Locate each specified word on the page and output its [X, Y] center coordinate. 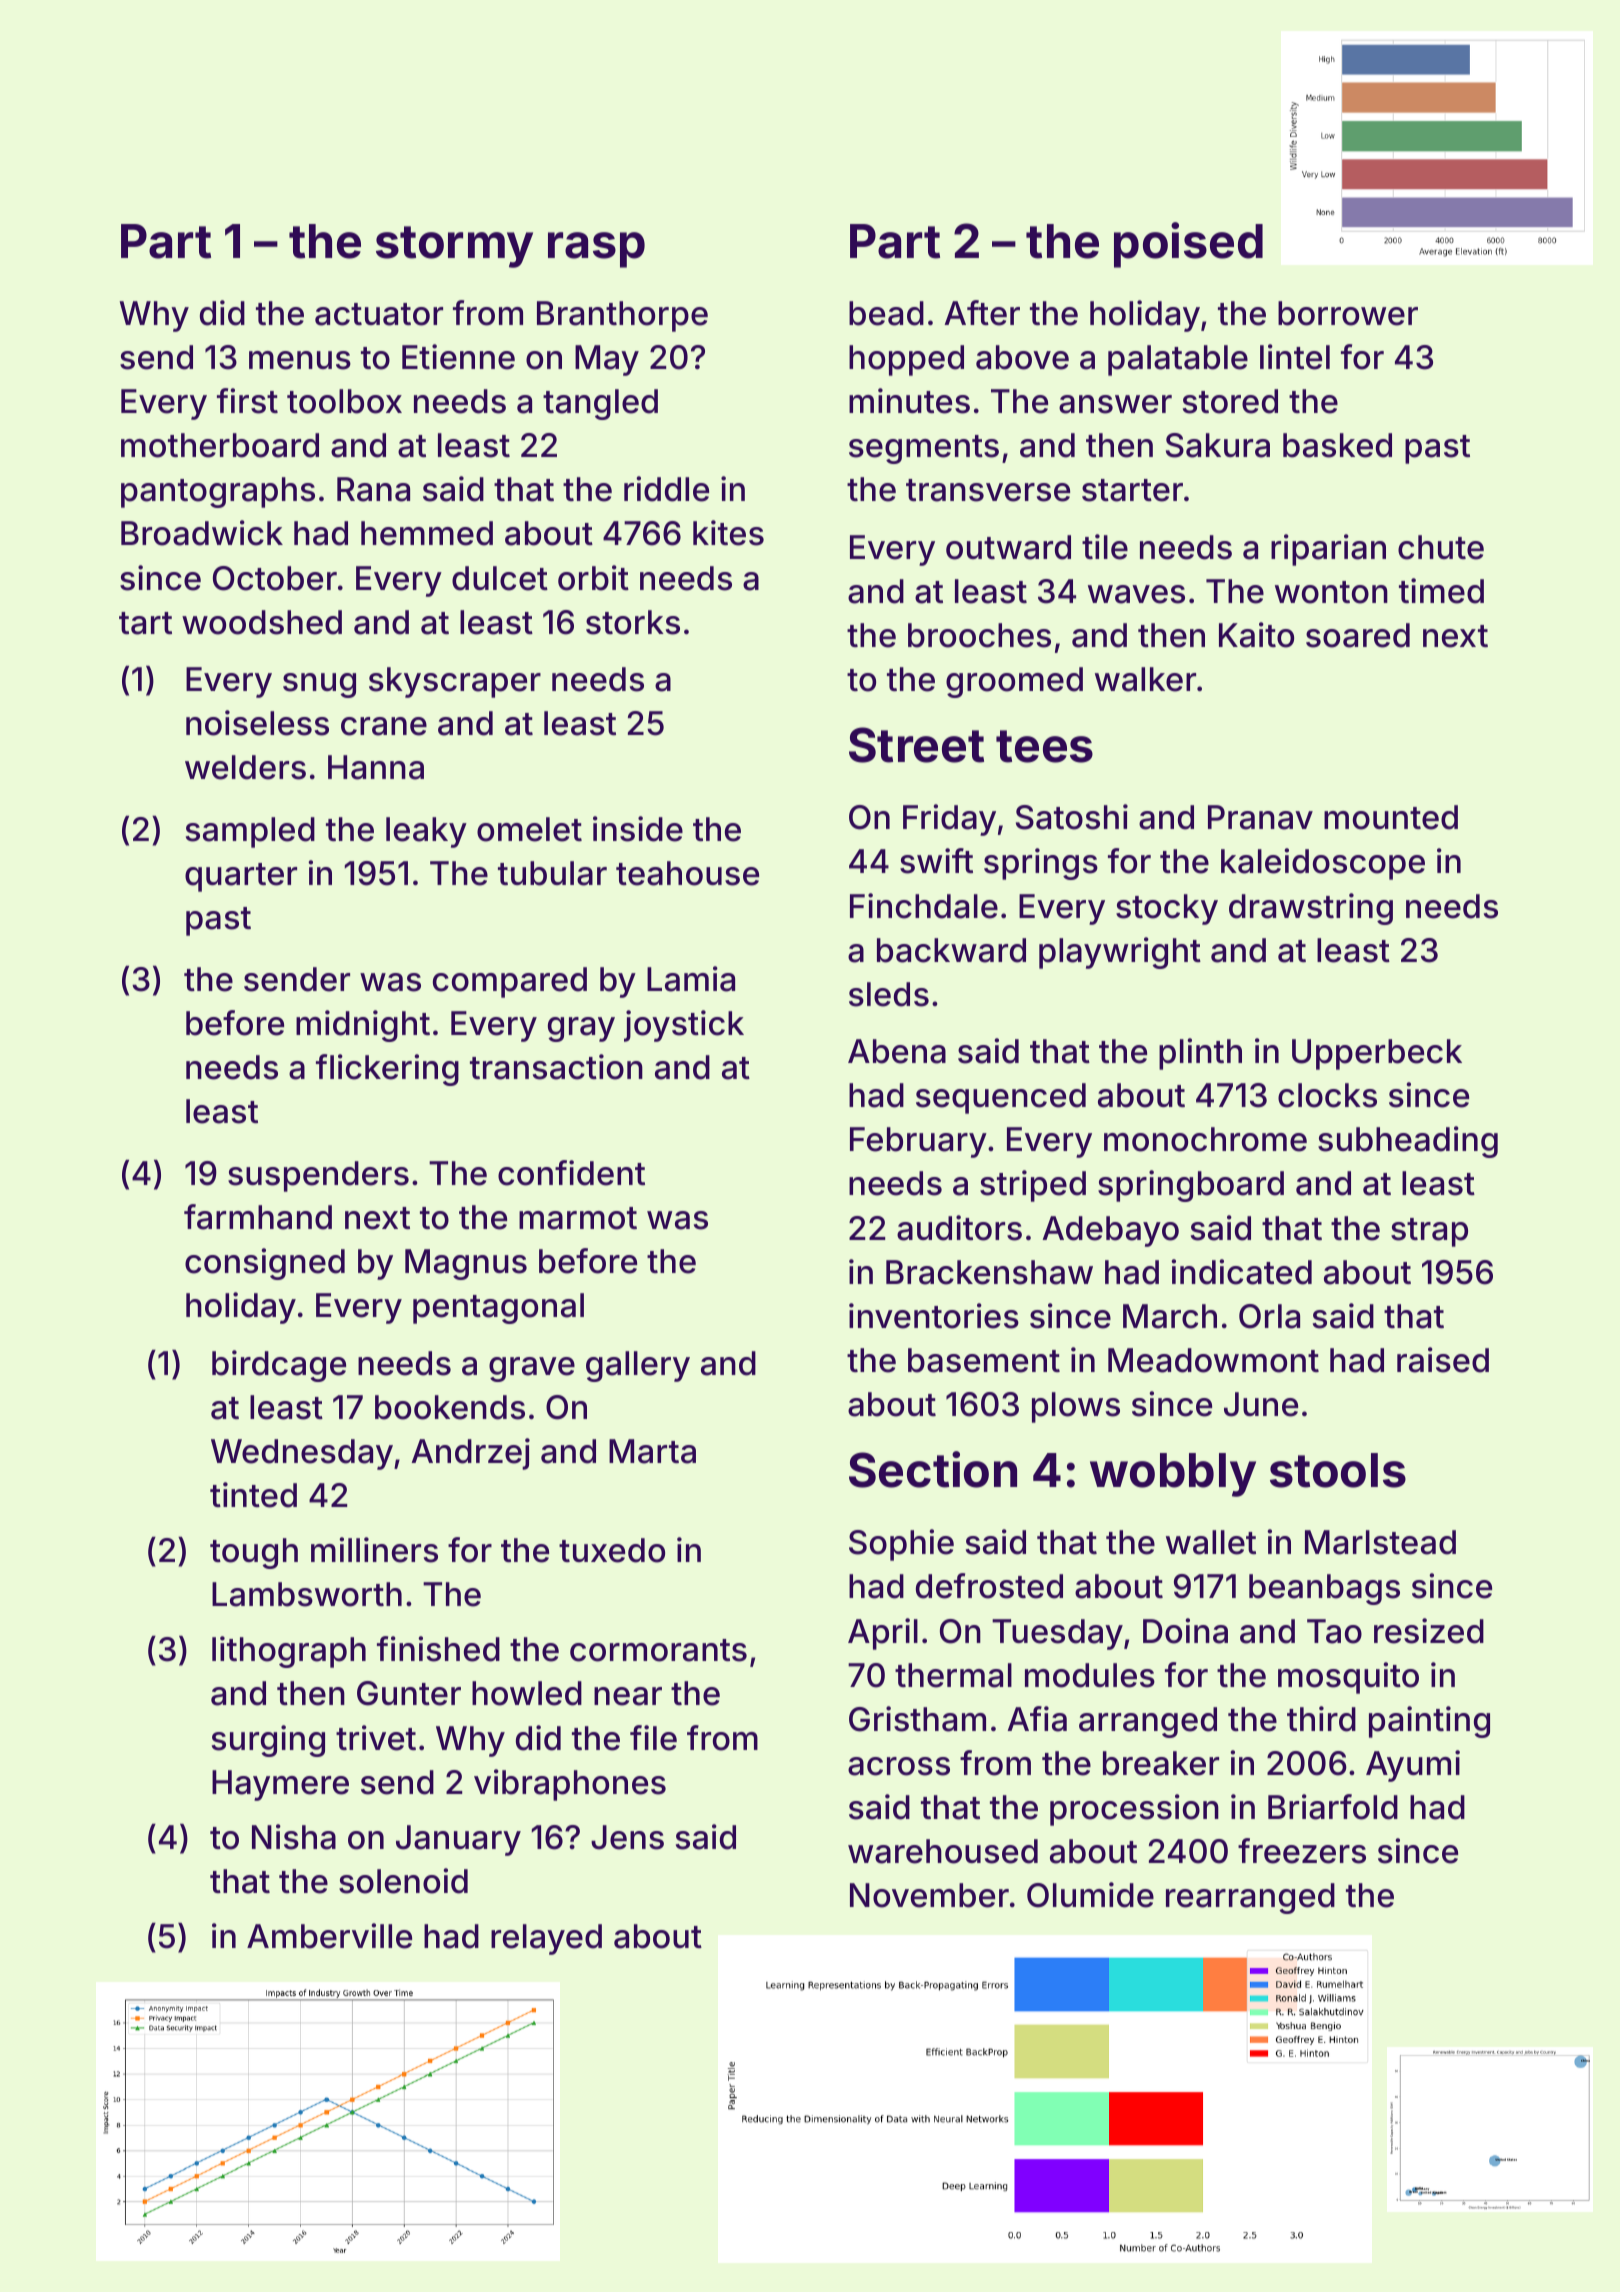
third [1321, 1719]
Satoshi [1072, 817]
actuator [379, 314]
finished [438, 1649]
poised [1188, 245]
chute [1441, 547]
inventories [934, 1316]
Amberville [329, 1936]
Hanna [376, 767]
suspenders [318, 1176]
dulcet [500, 578]
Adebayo [1110, 1231]
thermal [953, 1675]
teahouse [687, 873]
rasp [596, 250]
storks [633, 622]
